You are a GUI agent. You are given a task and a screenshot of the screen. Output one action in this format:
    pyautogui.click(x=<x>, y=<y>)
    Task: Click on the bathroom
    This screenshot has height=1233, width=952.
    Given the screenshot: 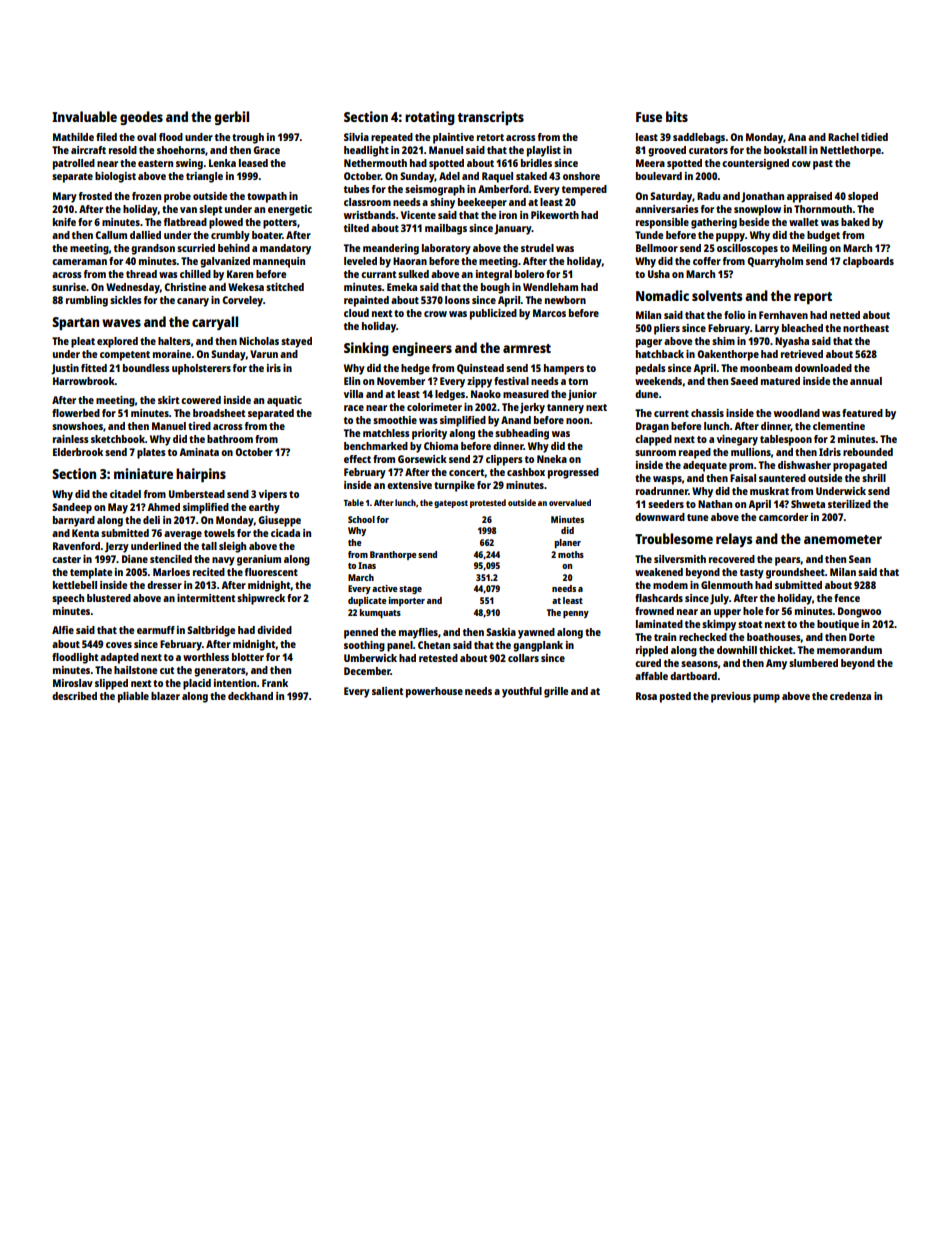 What is the action you would take?
    pyautogui.click(x=230, y=439)
